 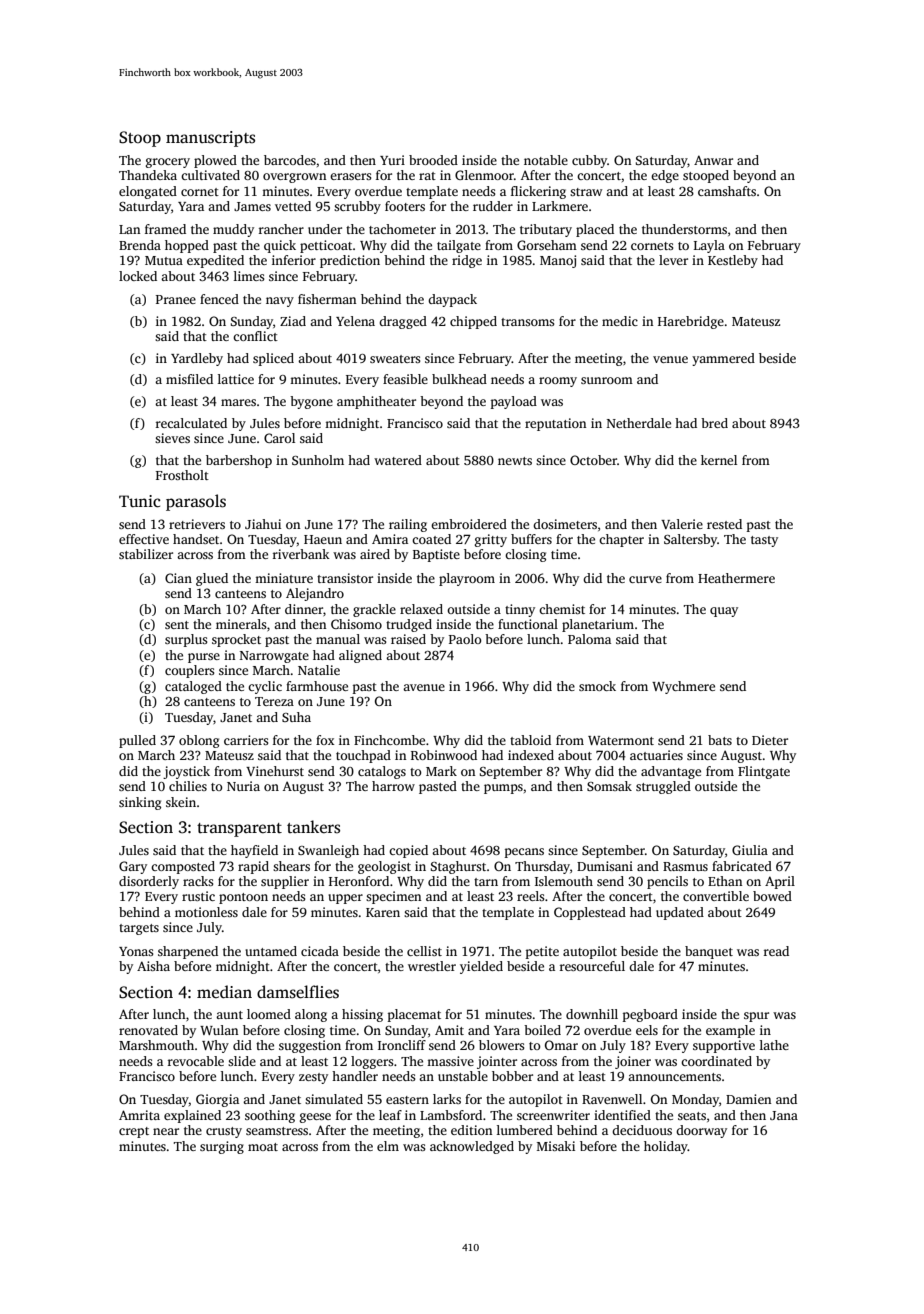 I want to click on transoms, so click(x=528, y=322).
